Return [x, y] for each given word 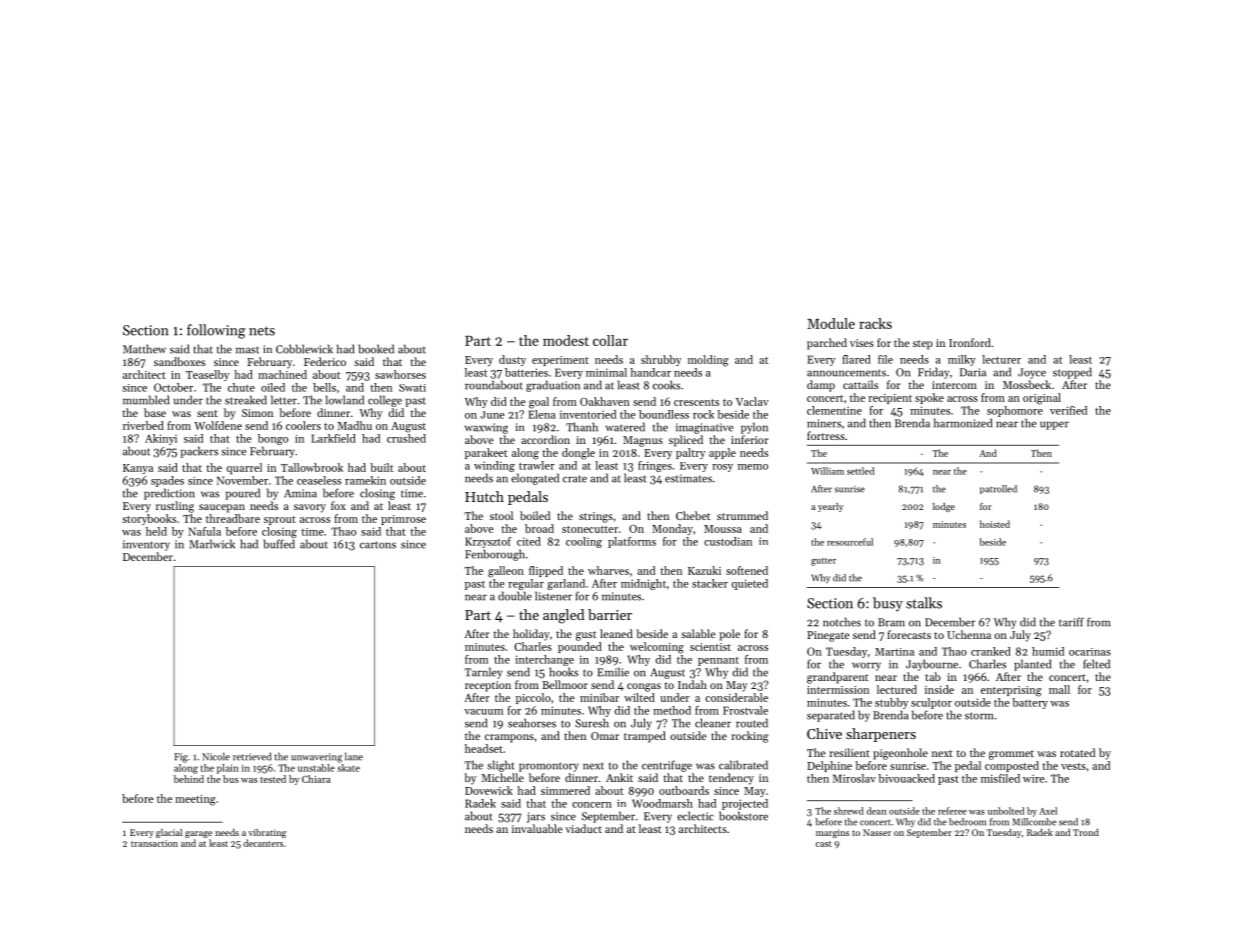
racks [875, 323]
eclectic [695, 816]
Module [831, 323]
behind [189, 779]
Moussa [723, 529]
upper [1054, 425]
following [216, 331]
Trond [1086, 832]
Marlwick [212, 544]
